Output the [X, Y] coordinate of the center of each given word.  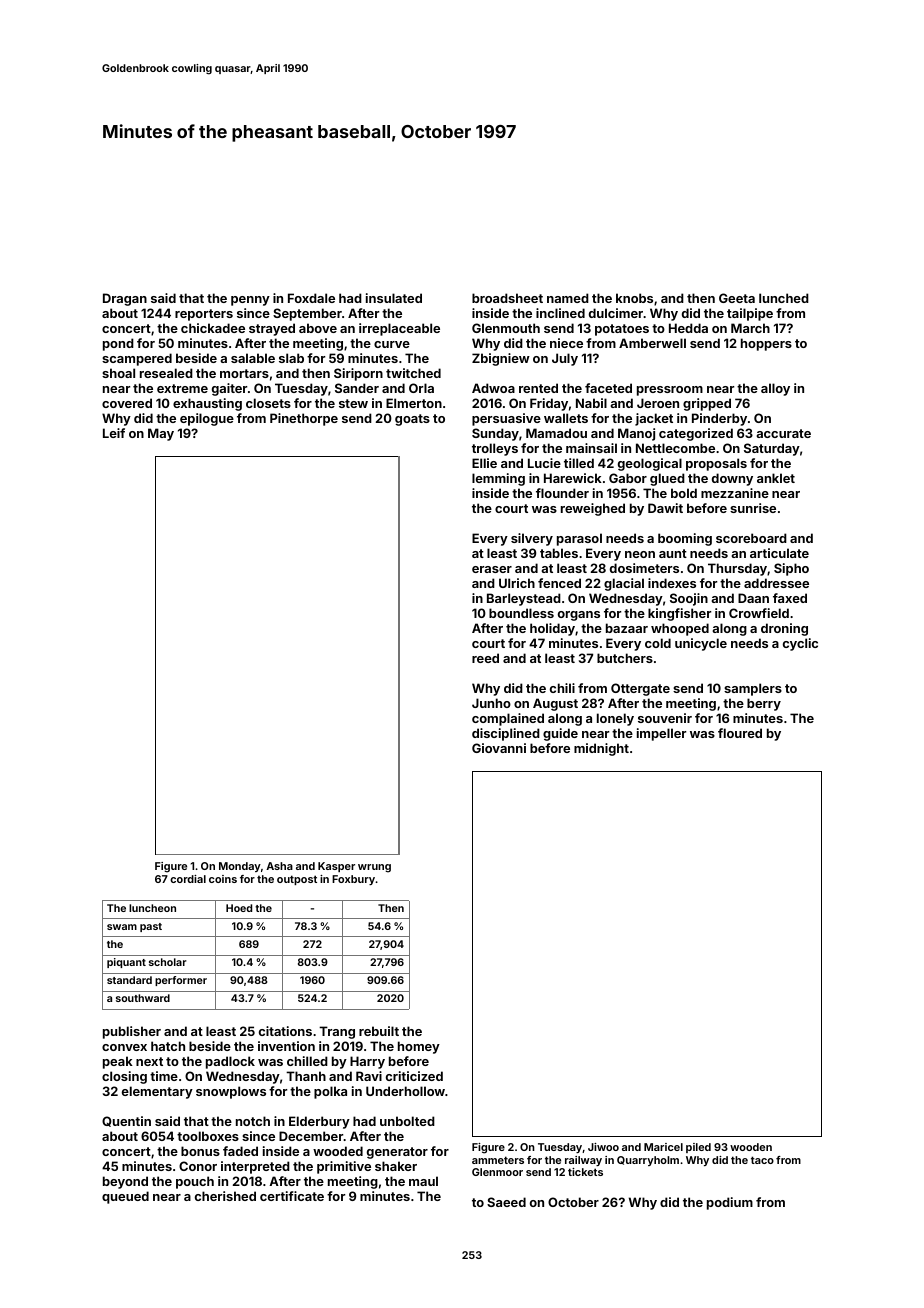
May [161, 434]
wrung [374, 868]
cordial [188, 879]
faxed [790, 598]
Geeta [737, 298]
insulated [394, 298]
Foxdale [311, 298]
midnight [601, 749]
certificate [292, 1196]
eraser [492, 569]
